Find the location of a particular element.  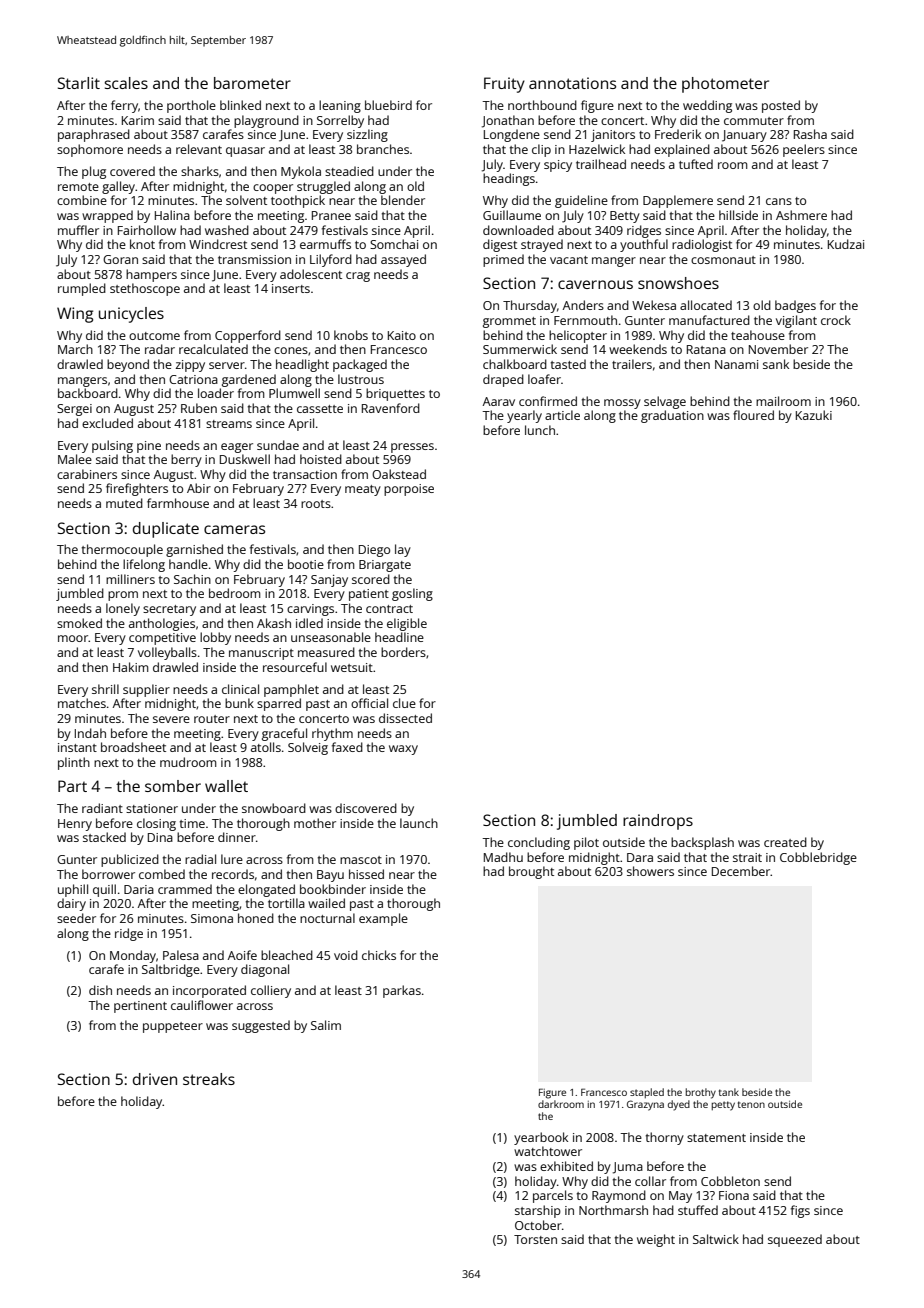

scales is located at coordinates (126, 83).
